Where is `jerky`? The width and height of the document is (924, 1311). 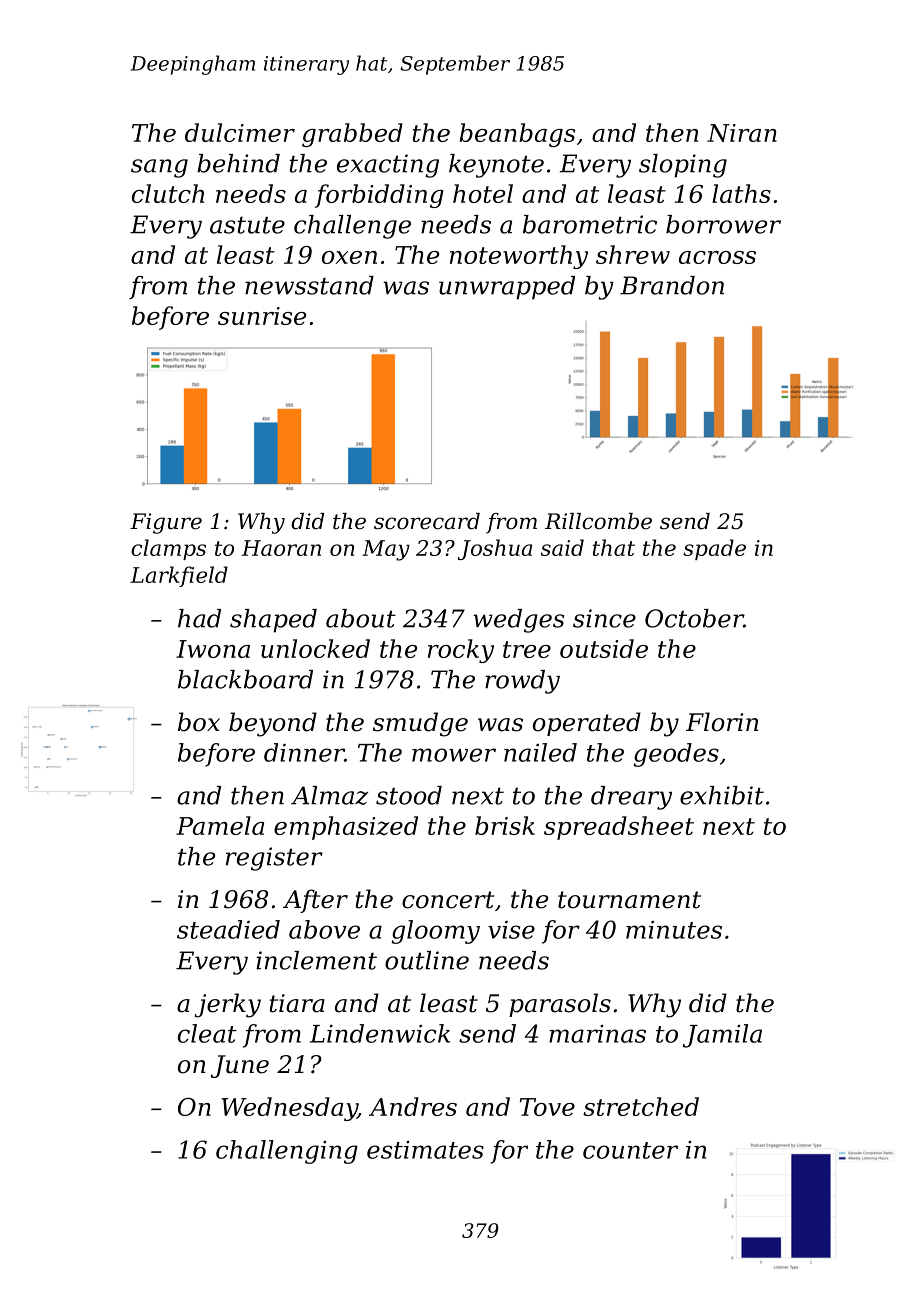
jerky is located at coordinates (227, 1005).
